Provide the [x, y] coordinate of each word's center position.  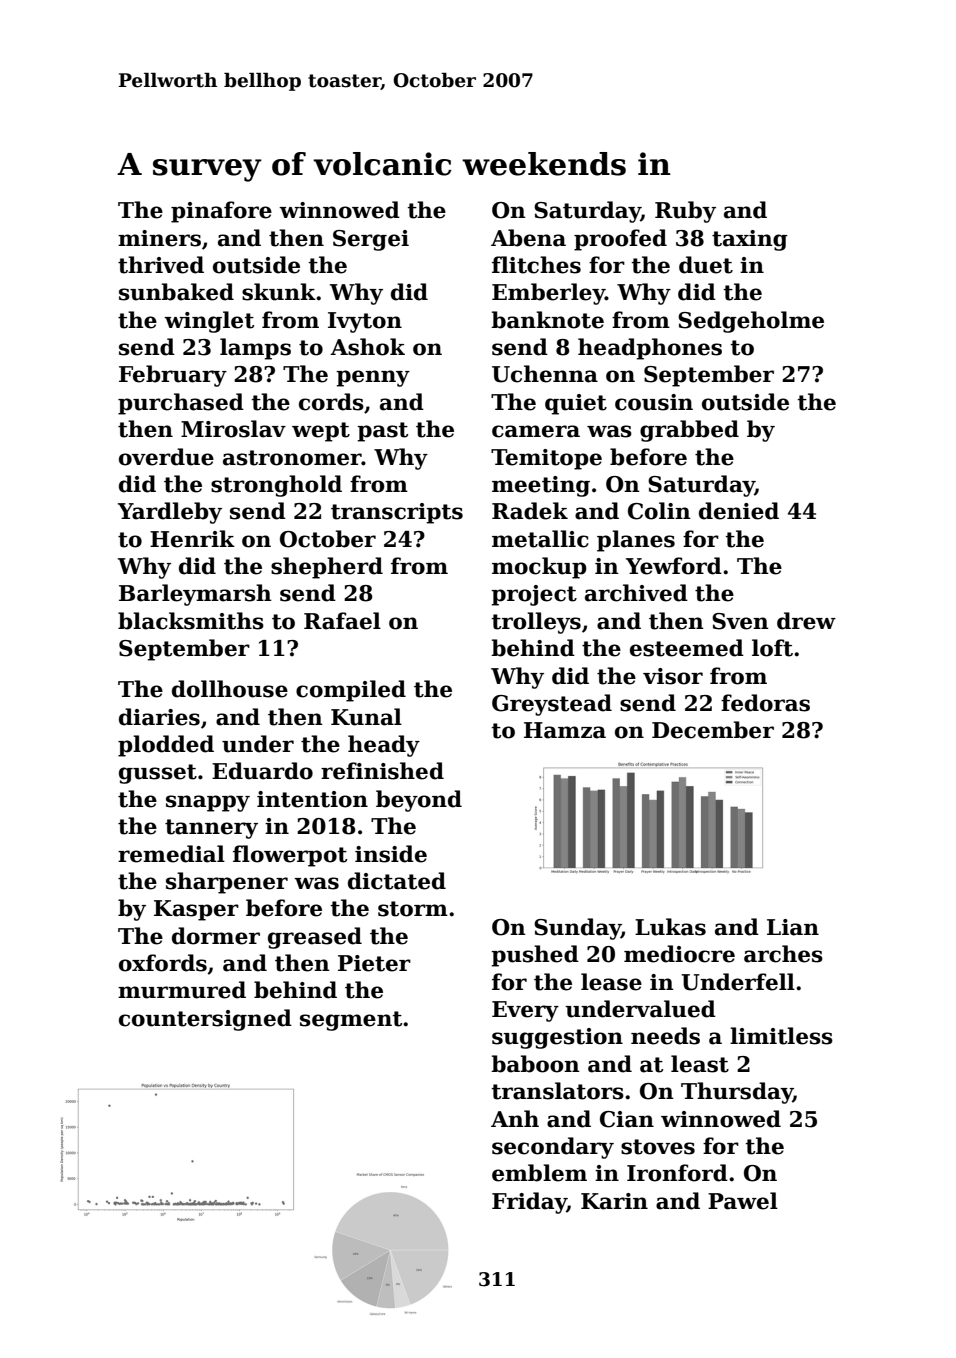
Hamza [565, 730]
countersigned [205, 1020]
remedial [171, 854]
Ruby [685, 212]
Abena [528, 238]
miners [159, 238]
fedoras [765, 703]
